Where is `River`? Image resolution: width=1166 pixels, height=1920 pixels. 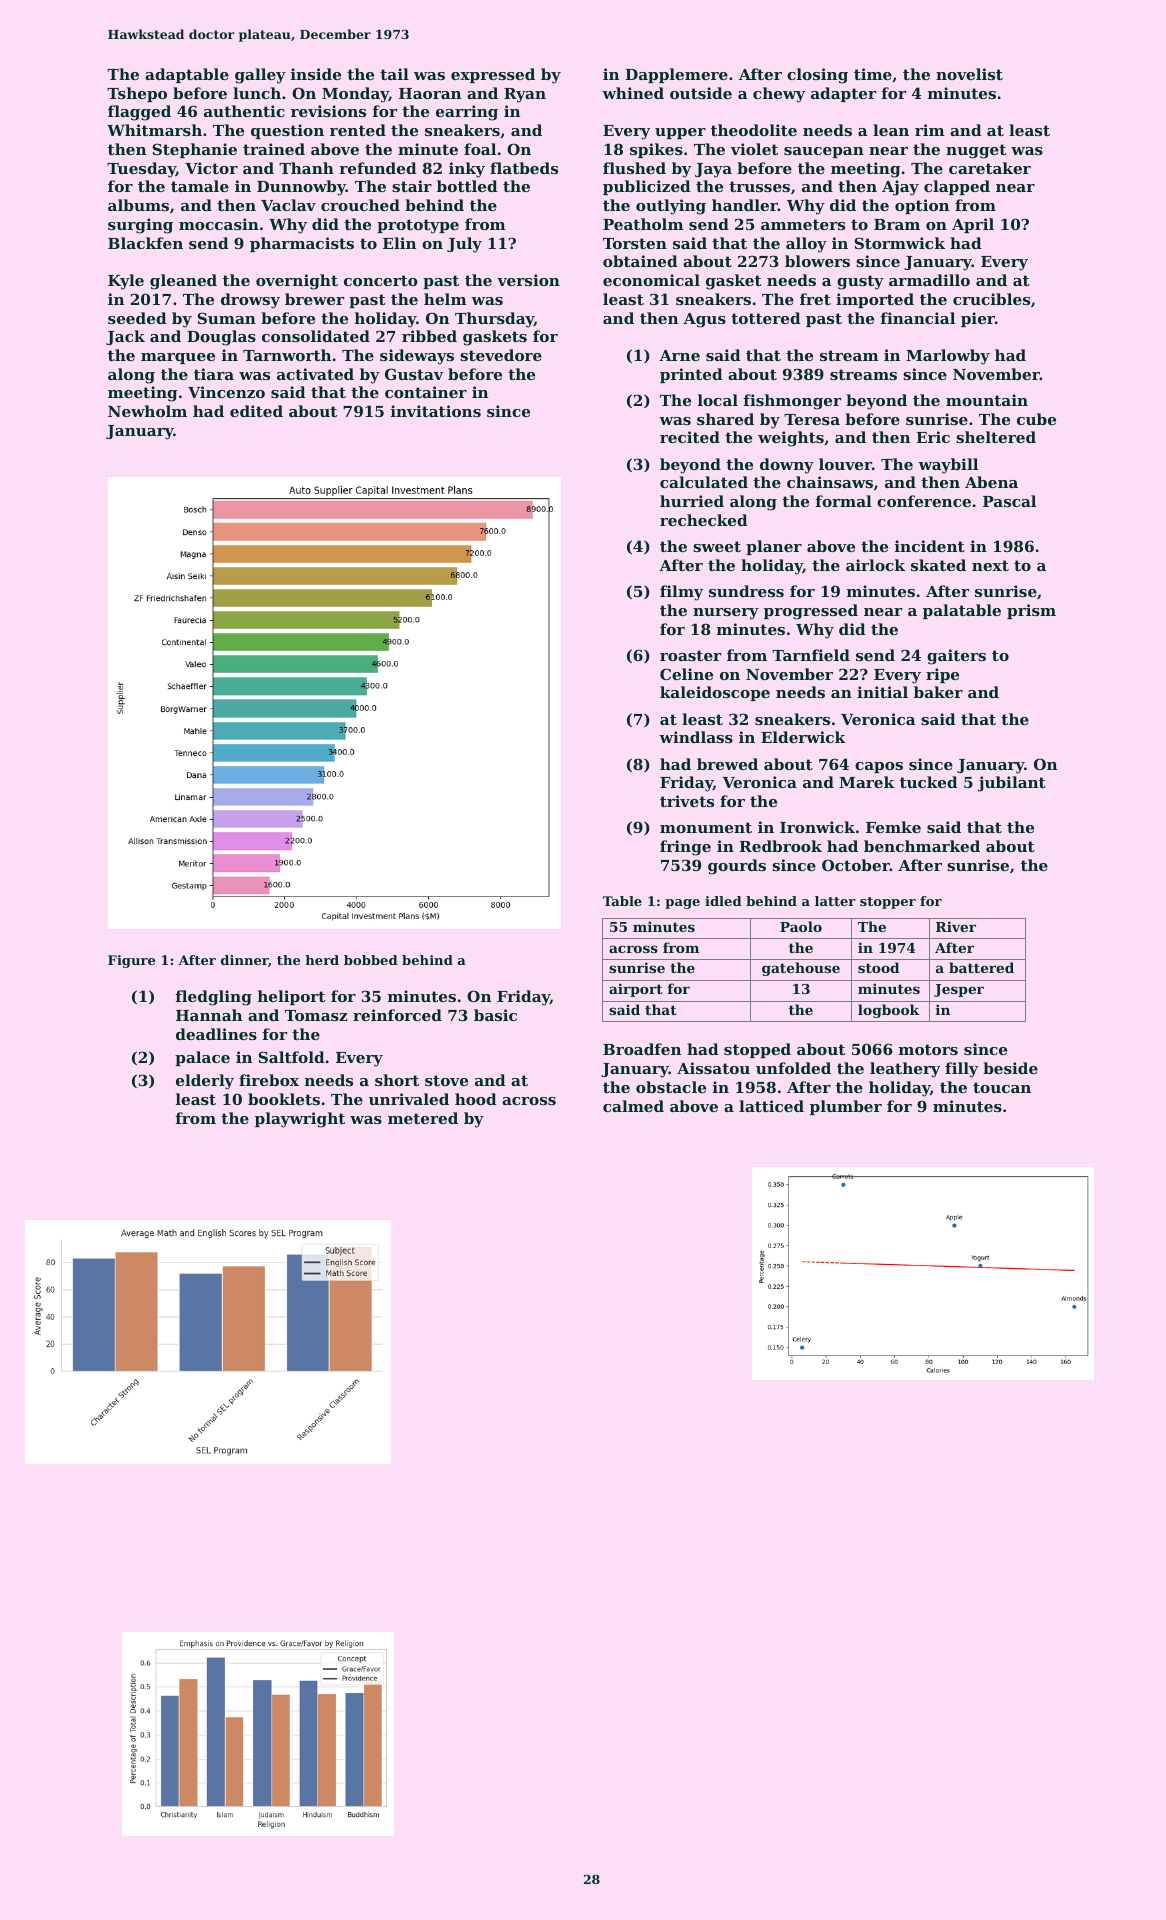 River is located at coordinates (956, 926).
